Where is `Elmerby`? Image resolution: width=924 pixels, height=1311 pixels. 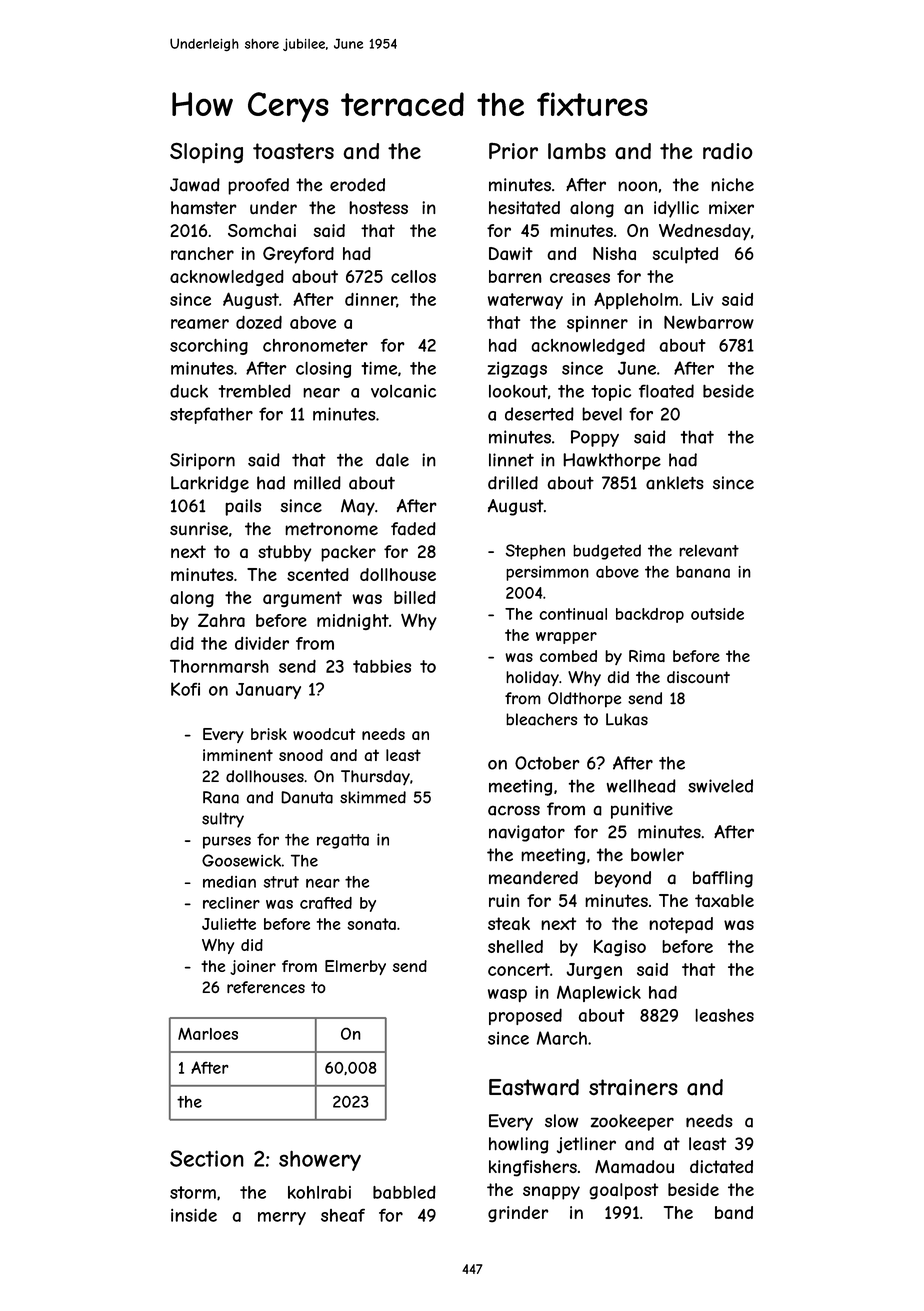 Elmerby is located at coordinates (355, 967).
